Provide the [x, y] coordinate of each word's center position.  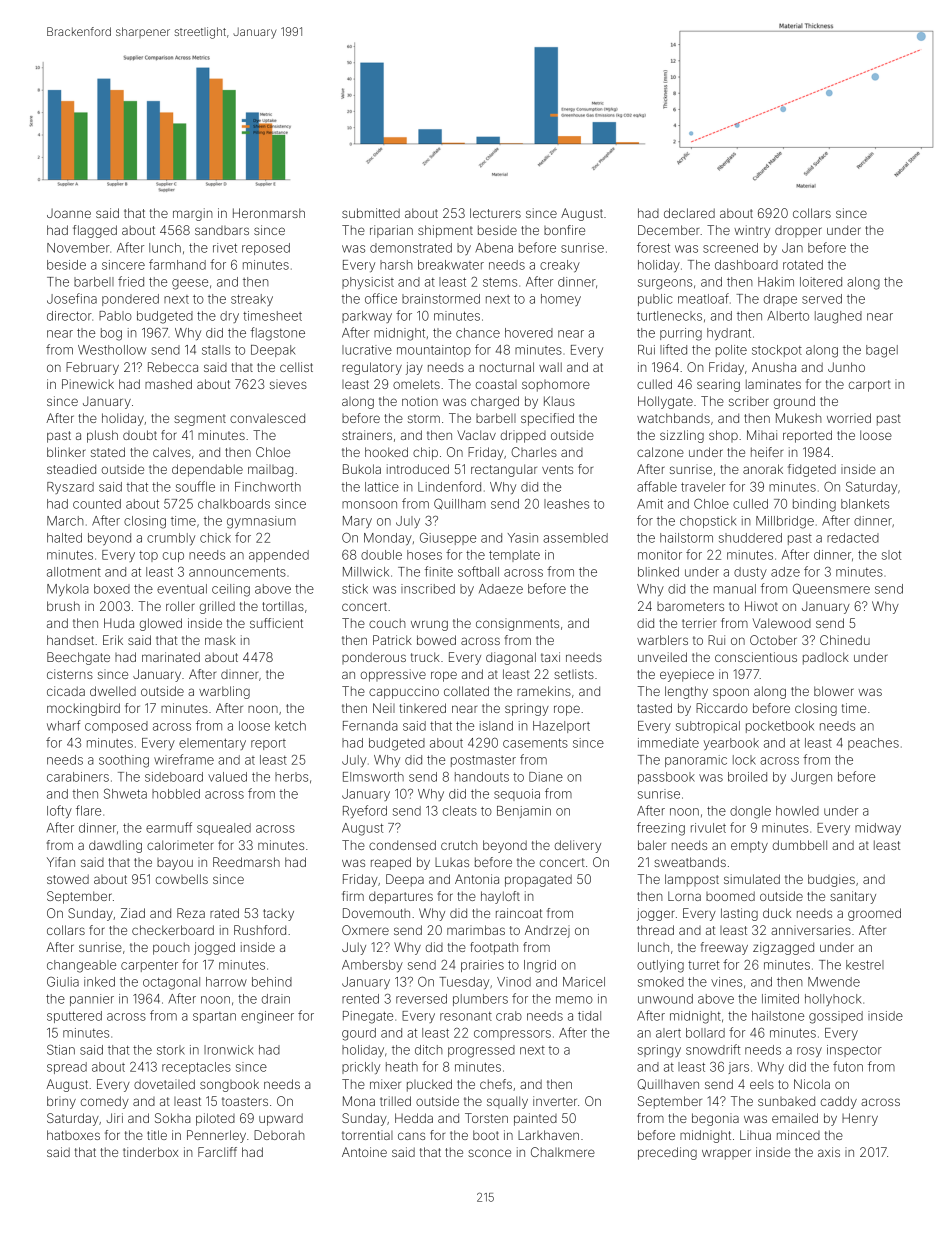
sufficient [276, 623]
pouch [171, 948]
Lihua [755, 1135]
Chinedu [845, 640]
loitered [821, 282]
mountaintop [434, 351]
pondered [130, 300]
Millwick [366, 572]
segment [200, 420]
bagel [882, 351]
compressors [512, 1035]
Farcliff [217, 1152]
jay [414, 368]
